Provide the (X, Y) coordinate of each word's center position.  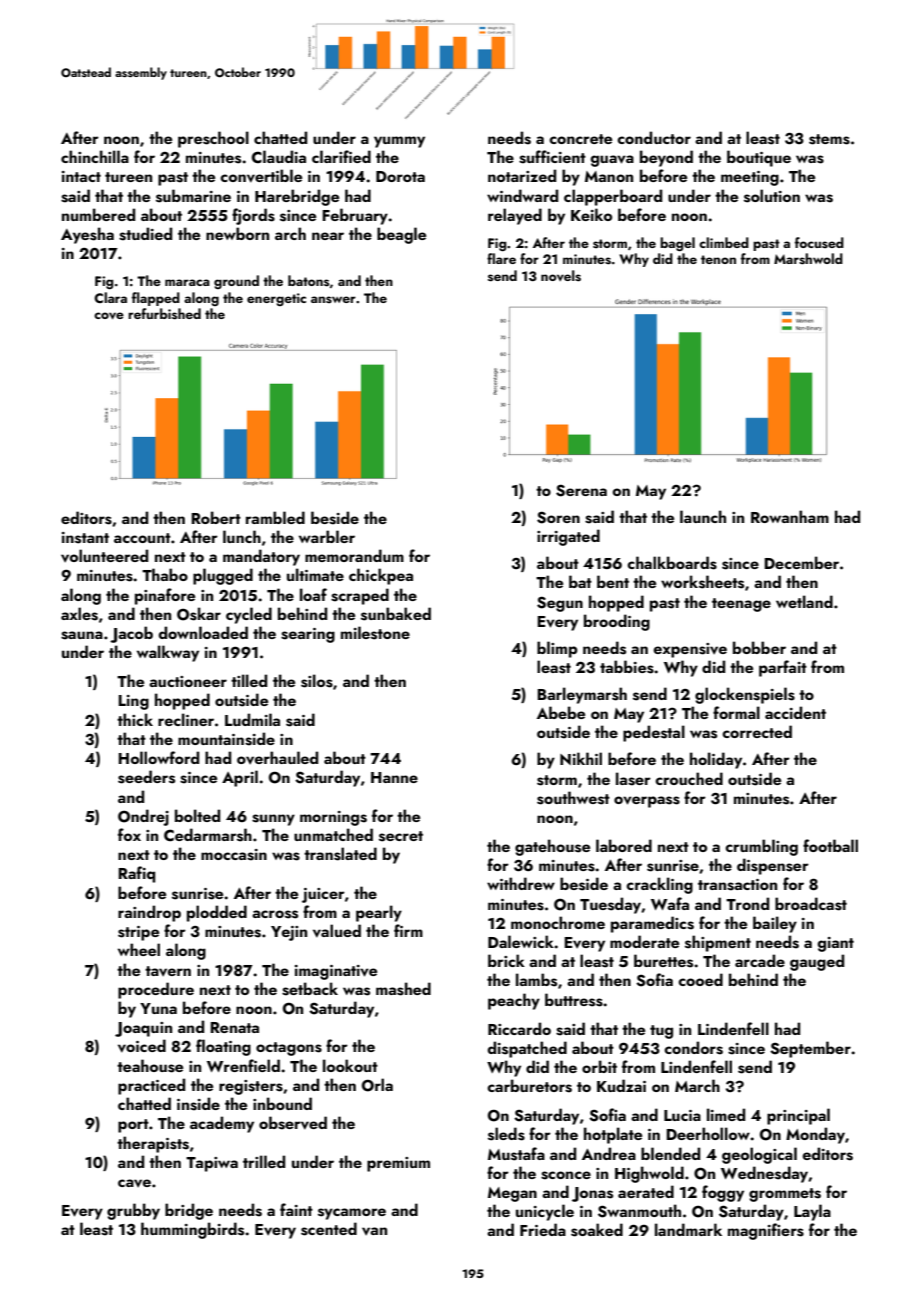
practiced (151, 1086)
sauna (82, 635)
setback (310, 989)
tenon (718, 259)
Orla (377, 1085)
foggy (723, 1193)
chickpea (381, 576)
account (142, 538)
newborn (237, 233)
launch (703, 516)
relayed (515, 216)
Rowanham (790, 516)
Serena (581, 490)
